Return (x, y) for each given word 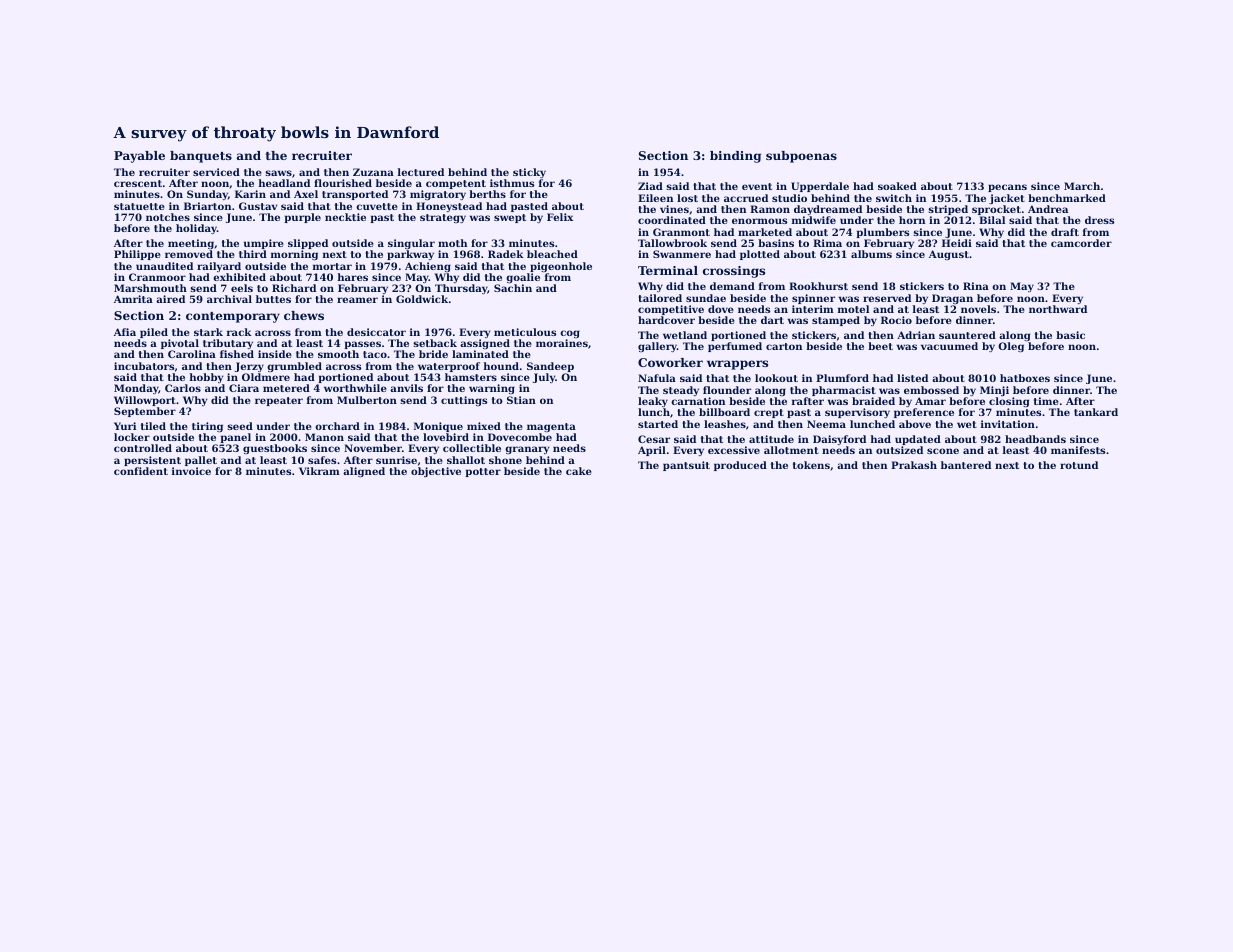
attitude (771, 439)
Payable (139, 157)
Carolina (192, 354)
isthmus (512, 183)
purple (302, 218)
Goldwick (422, 299)
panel (235, 438)
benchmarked (1067, 198)
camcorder (1081, 243)
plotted (760, 255)
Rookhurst (818, 286)
